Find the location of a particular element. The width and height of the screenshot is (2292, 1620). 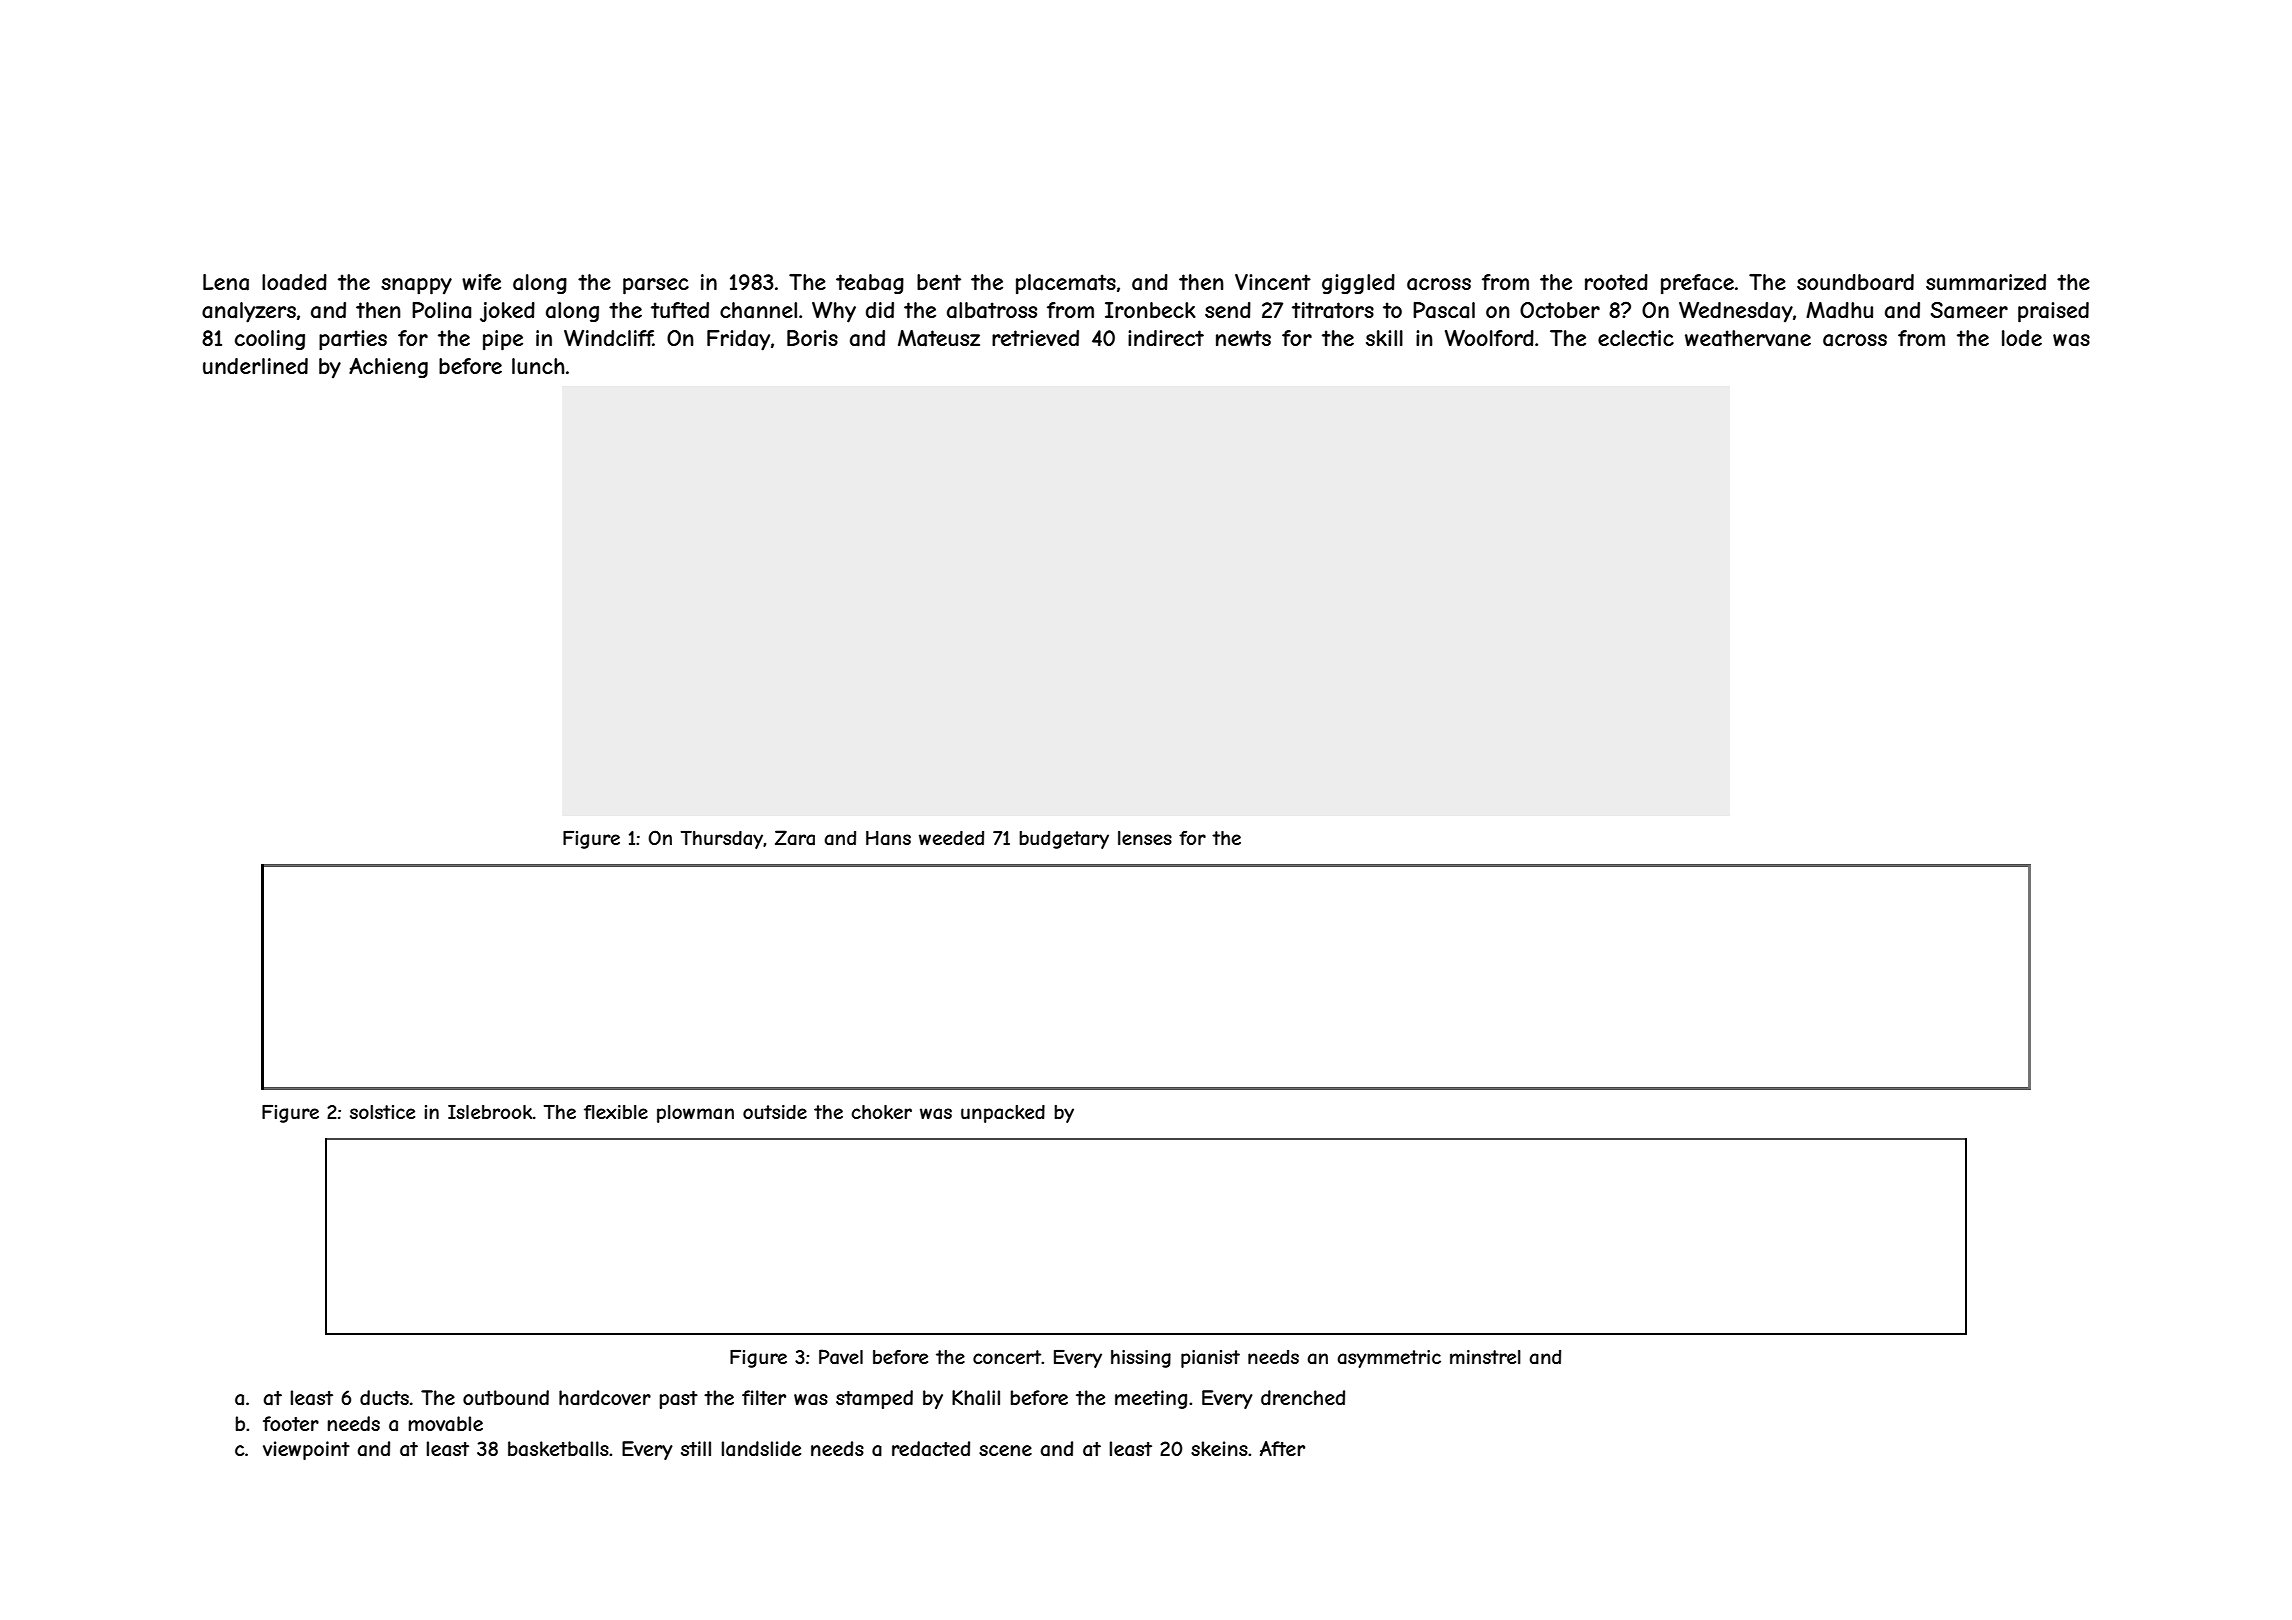

minstrel is located at coordinates (1485, 1357).
